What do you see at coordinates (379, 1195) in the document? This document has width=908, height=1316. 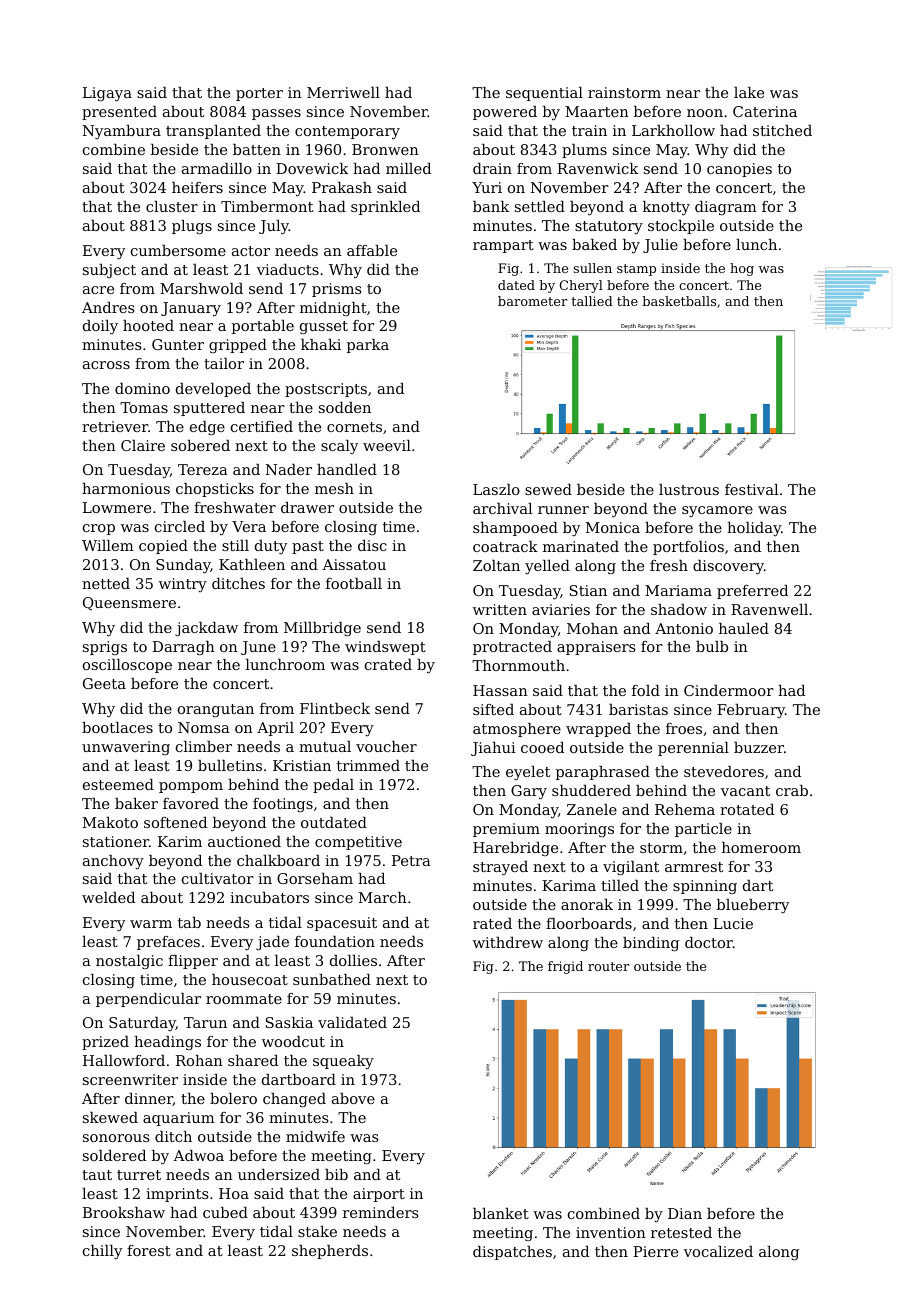 I see `airport` at bounding box center [379, 1195].
